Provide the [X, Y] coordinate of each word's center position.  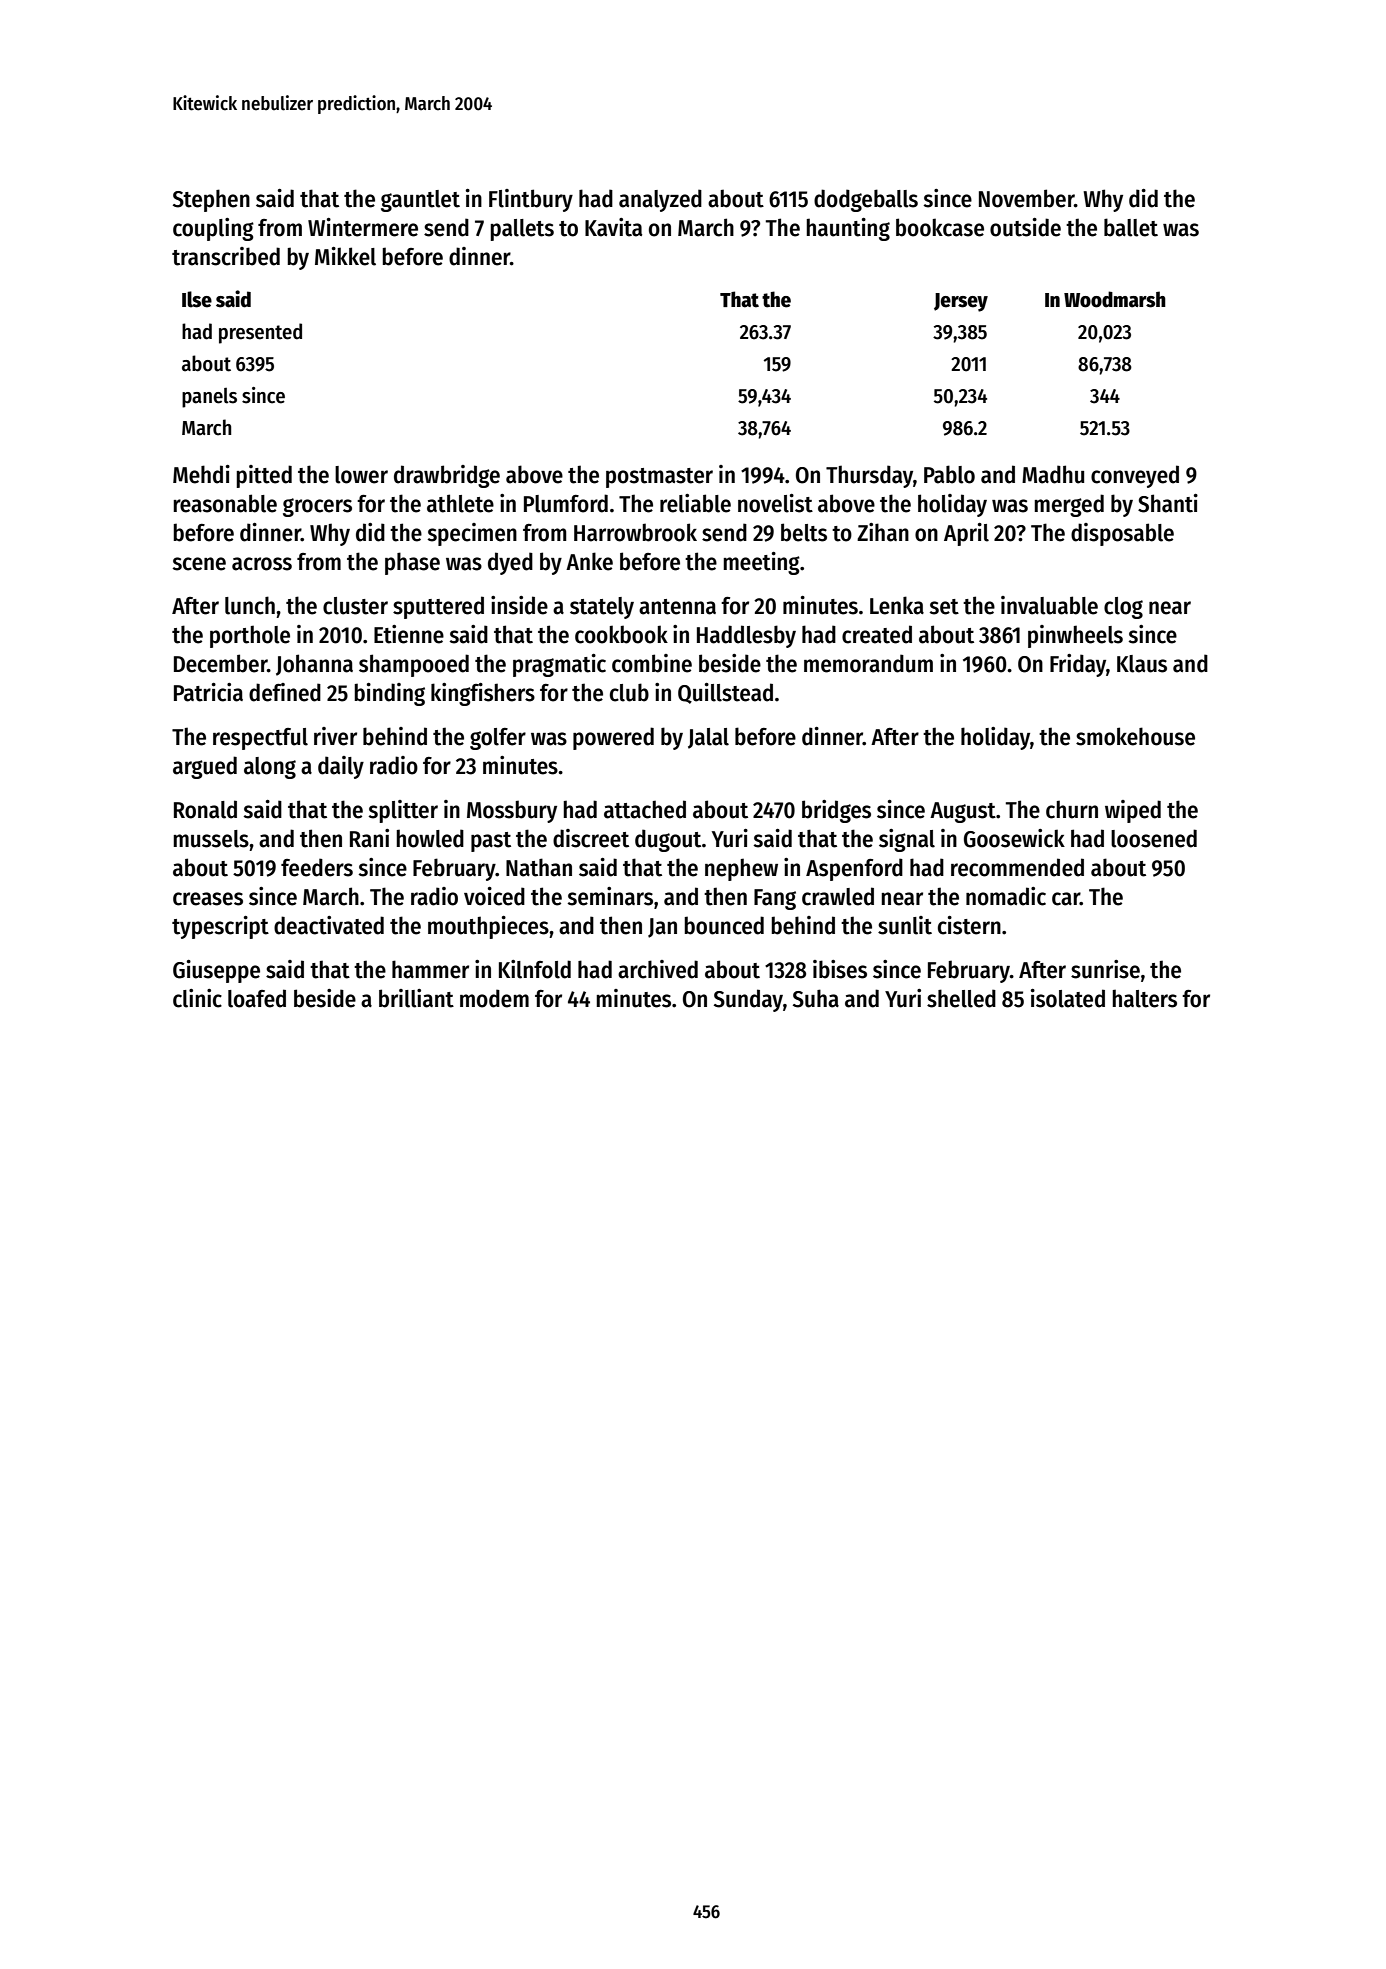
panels [209, 398]
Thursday [869, 476]
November [1026, 198]
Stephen [211, 200]
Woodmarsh [1115, 299]
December [220, 663]
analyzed [660, 200]
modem [494, 998]
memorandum [868, 663]
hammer [430, 969]
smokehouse [1135, 736]
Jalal [708, 738]
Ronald [205, 809]
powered [613, 738]
